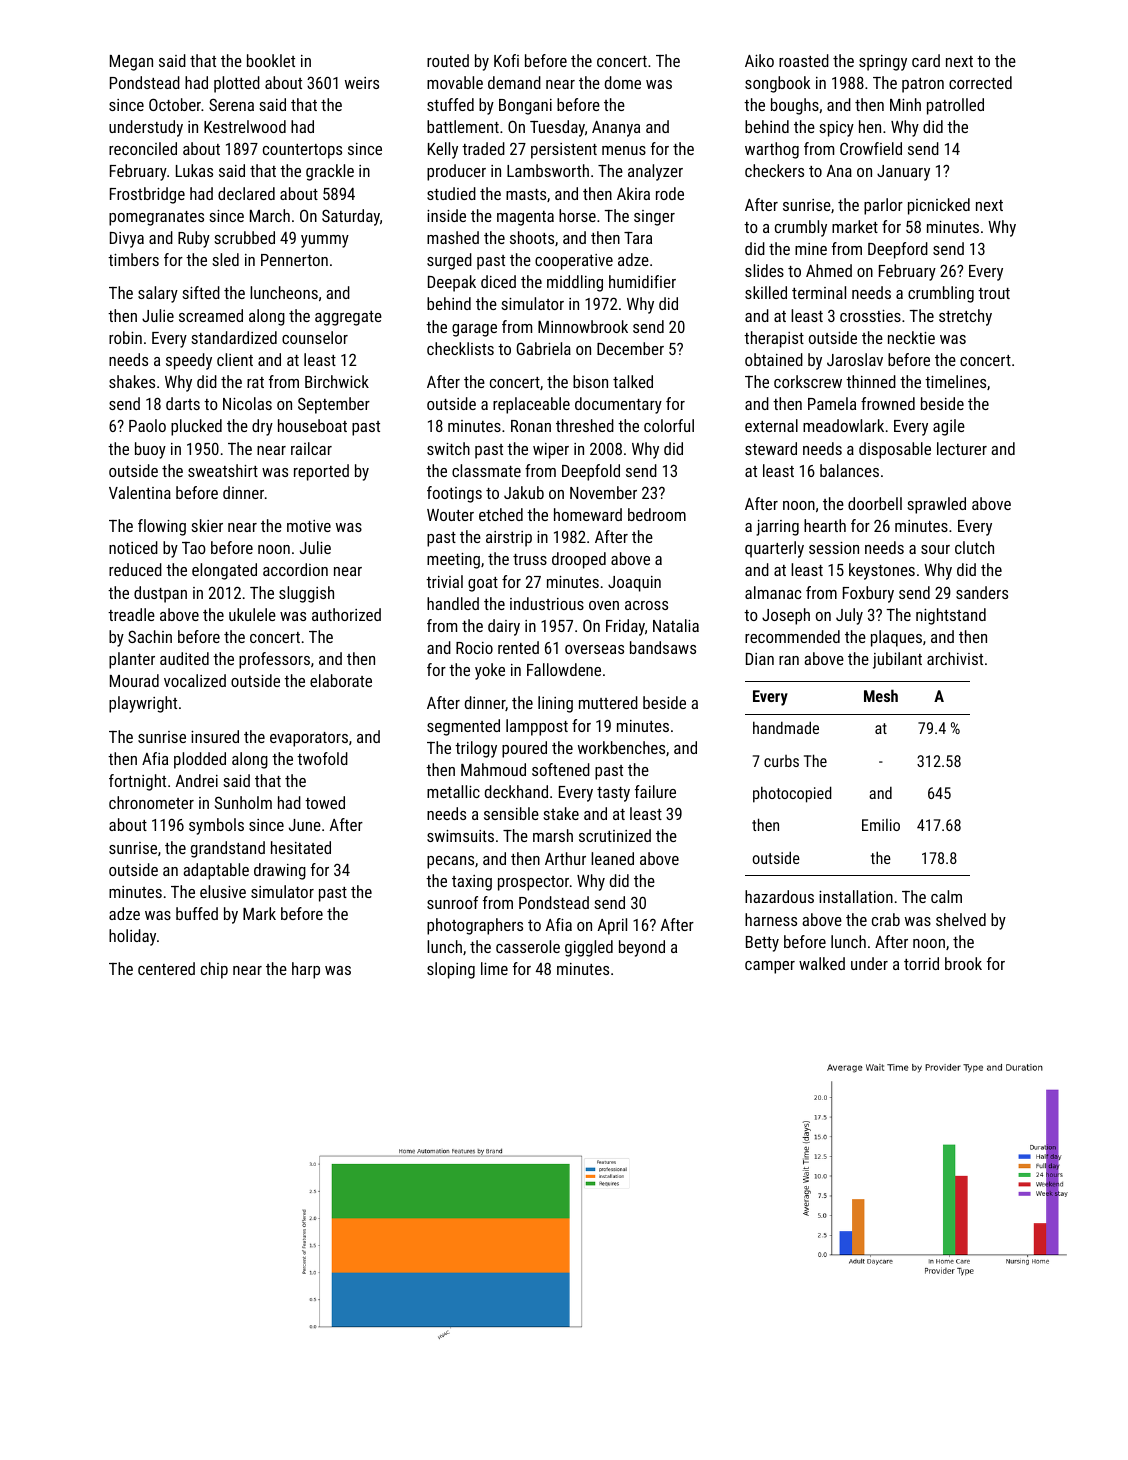  Describe the element at coordinates (531, 405) in the screenshot. I see `replaceable` at that location.
